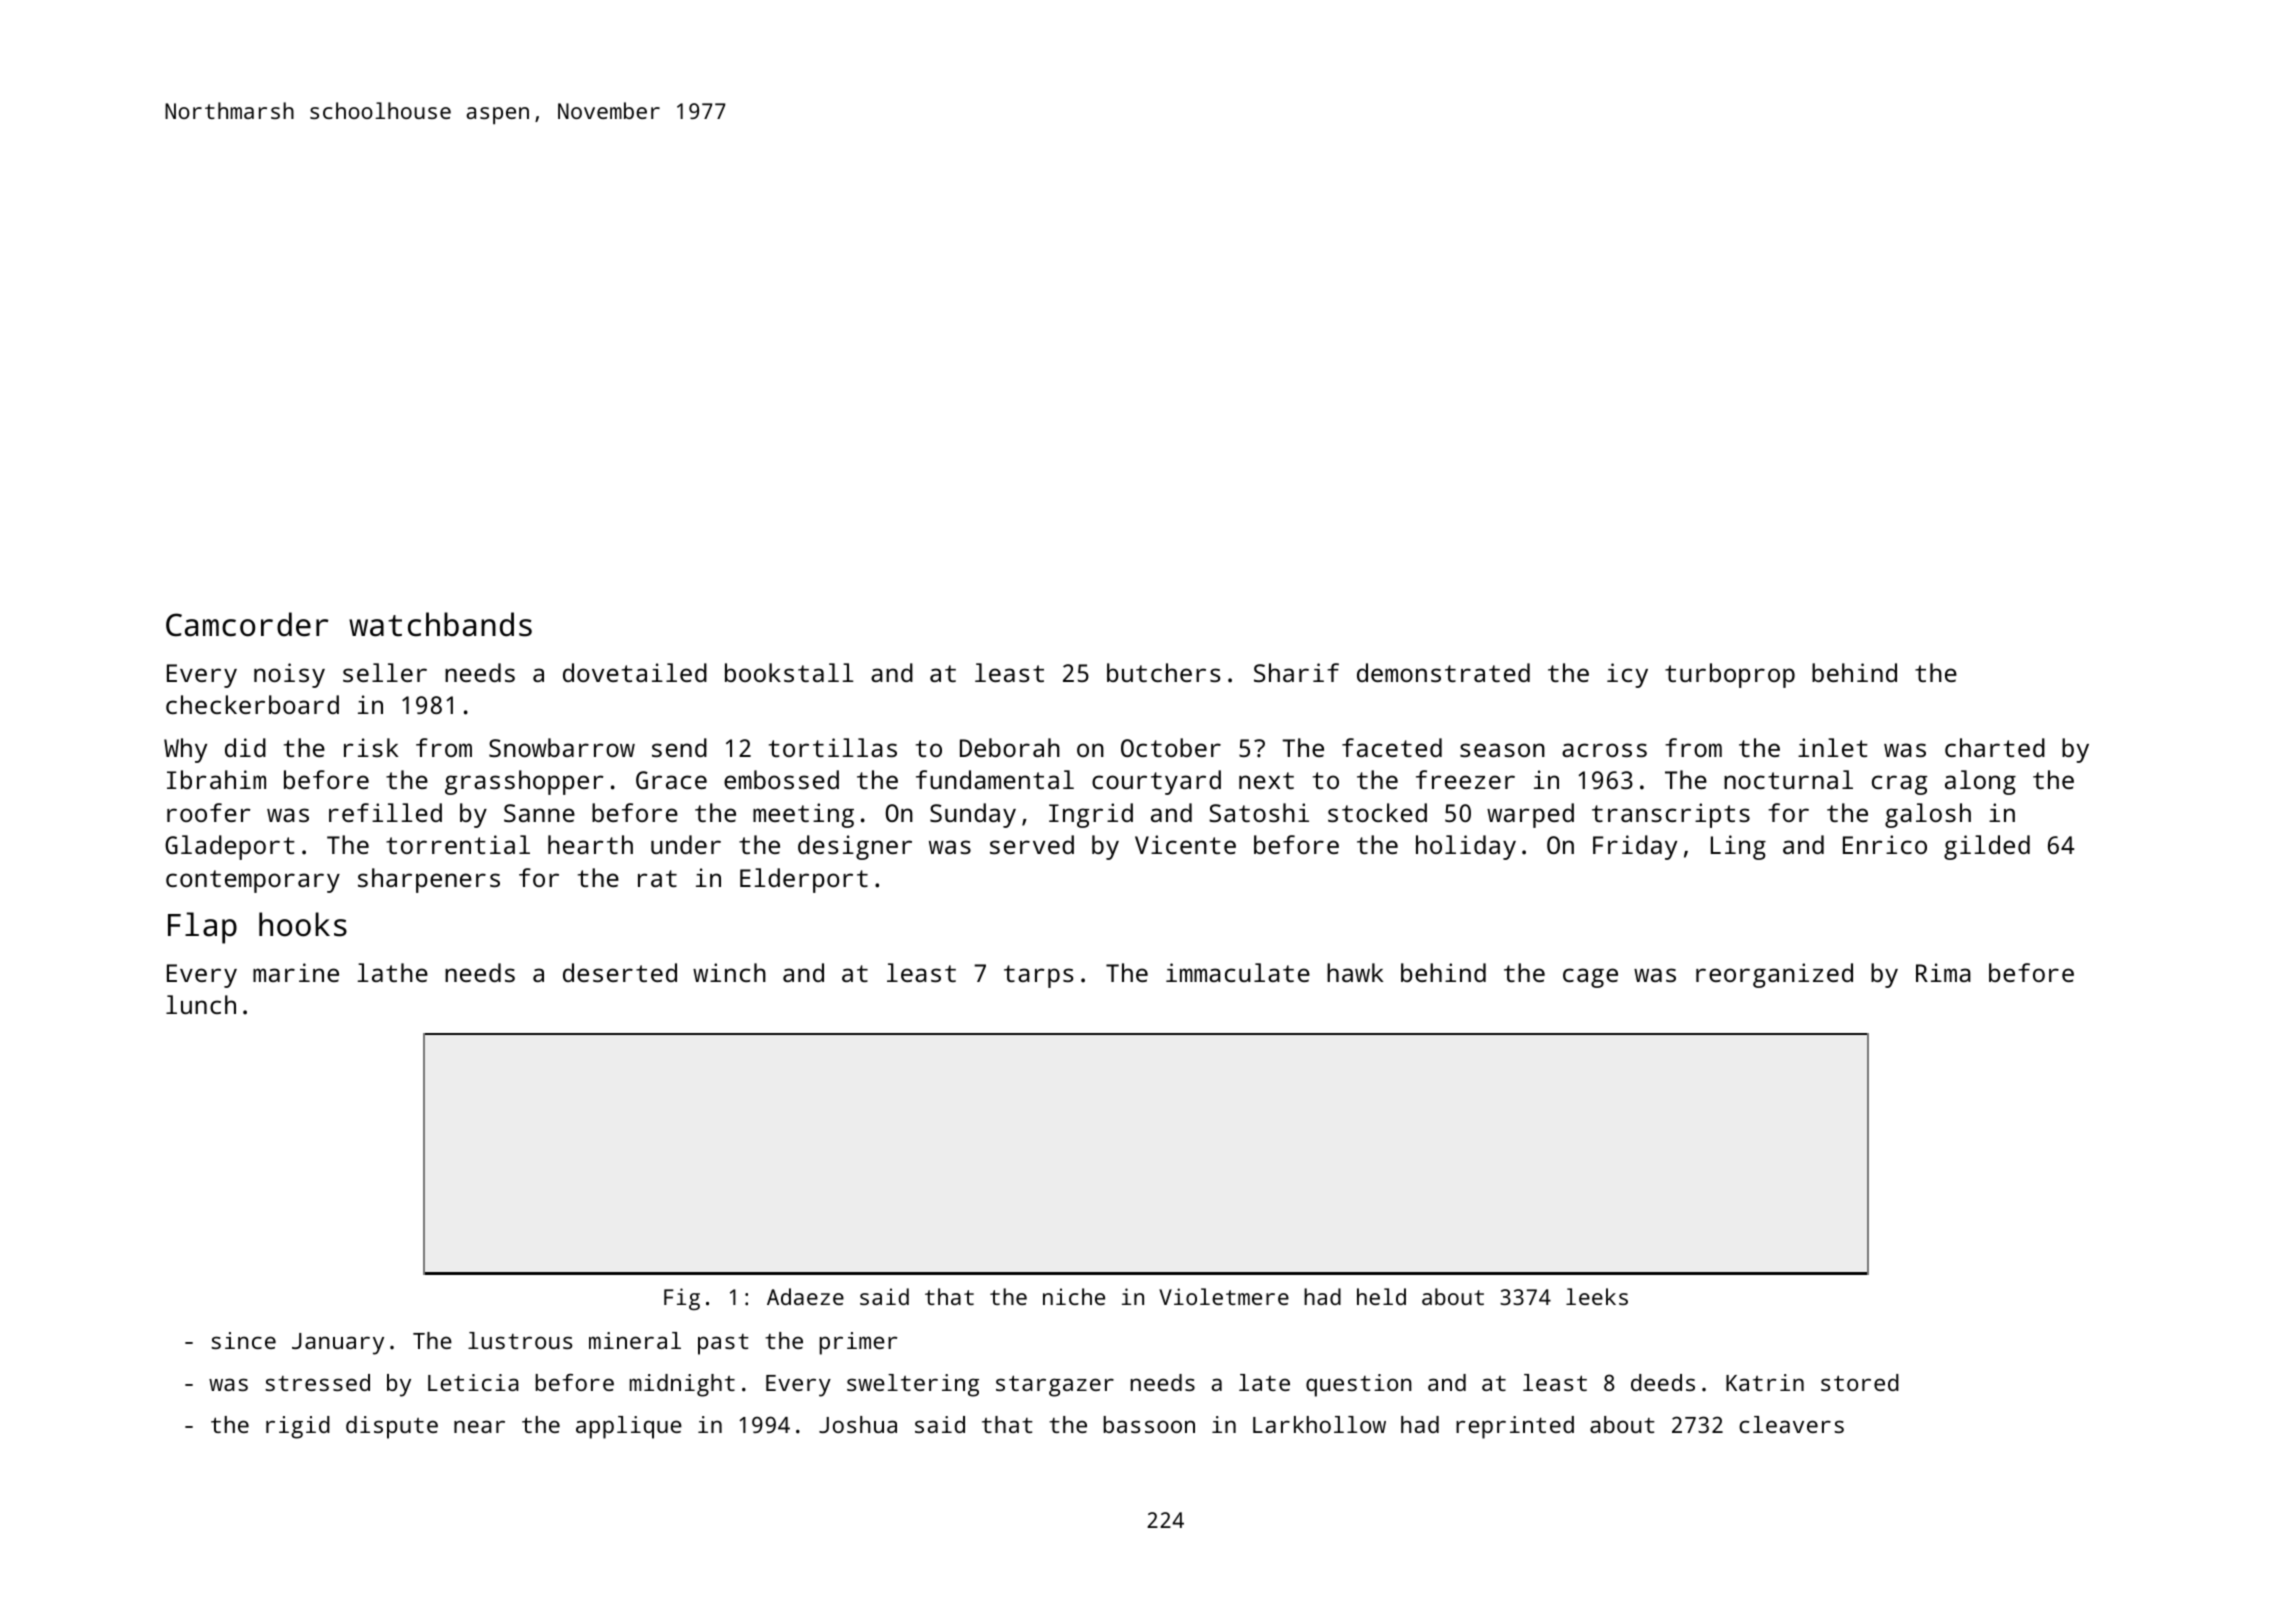  I want to click on tarps, so click(1038, 976).
